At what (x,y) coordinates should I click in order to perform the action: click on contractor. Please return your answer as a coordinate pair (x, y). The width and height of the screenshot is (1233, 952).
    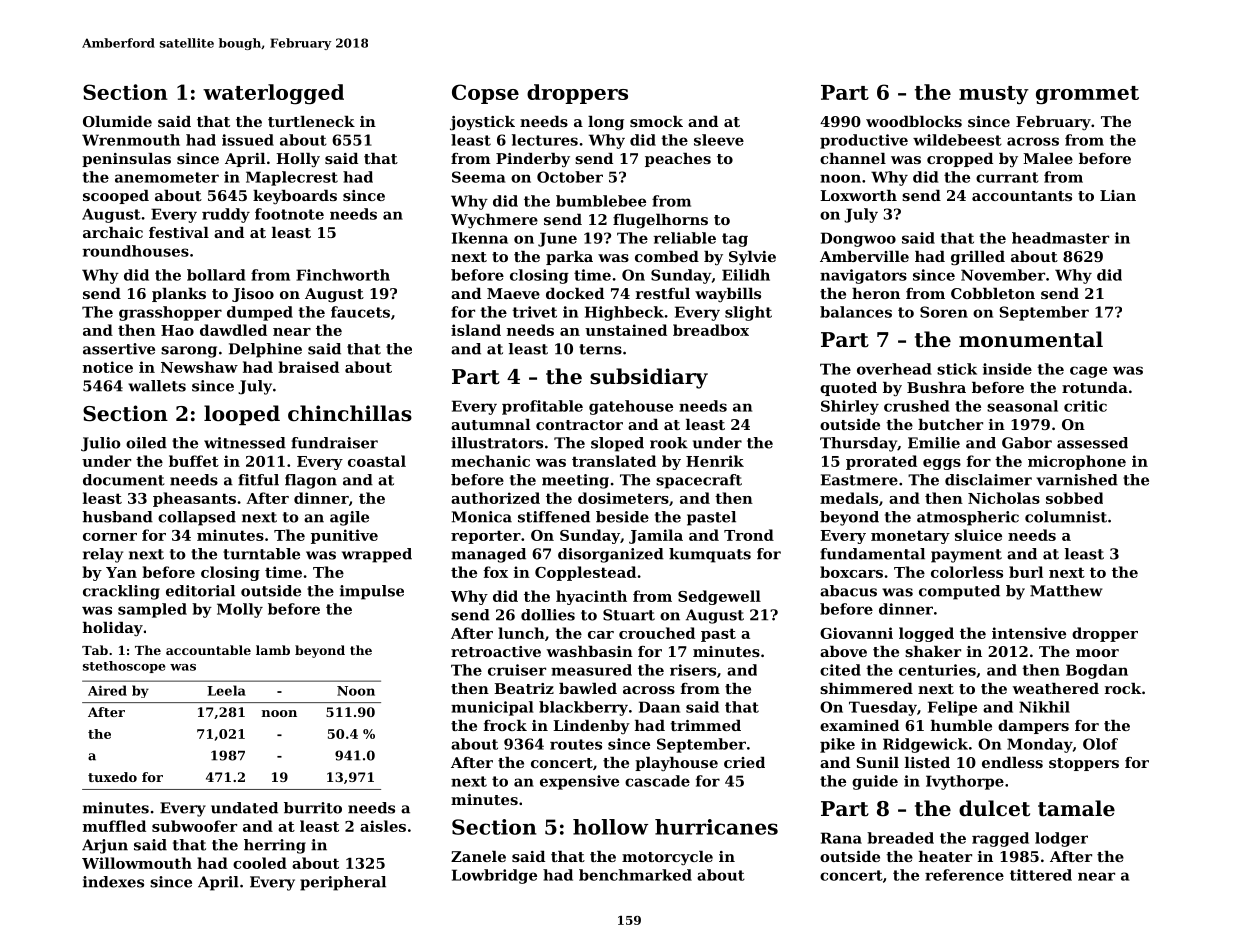
    Looking at the image, I should click on (579, 425).
